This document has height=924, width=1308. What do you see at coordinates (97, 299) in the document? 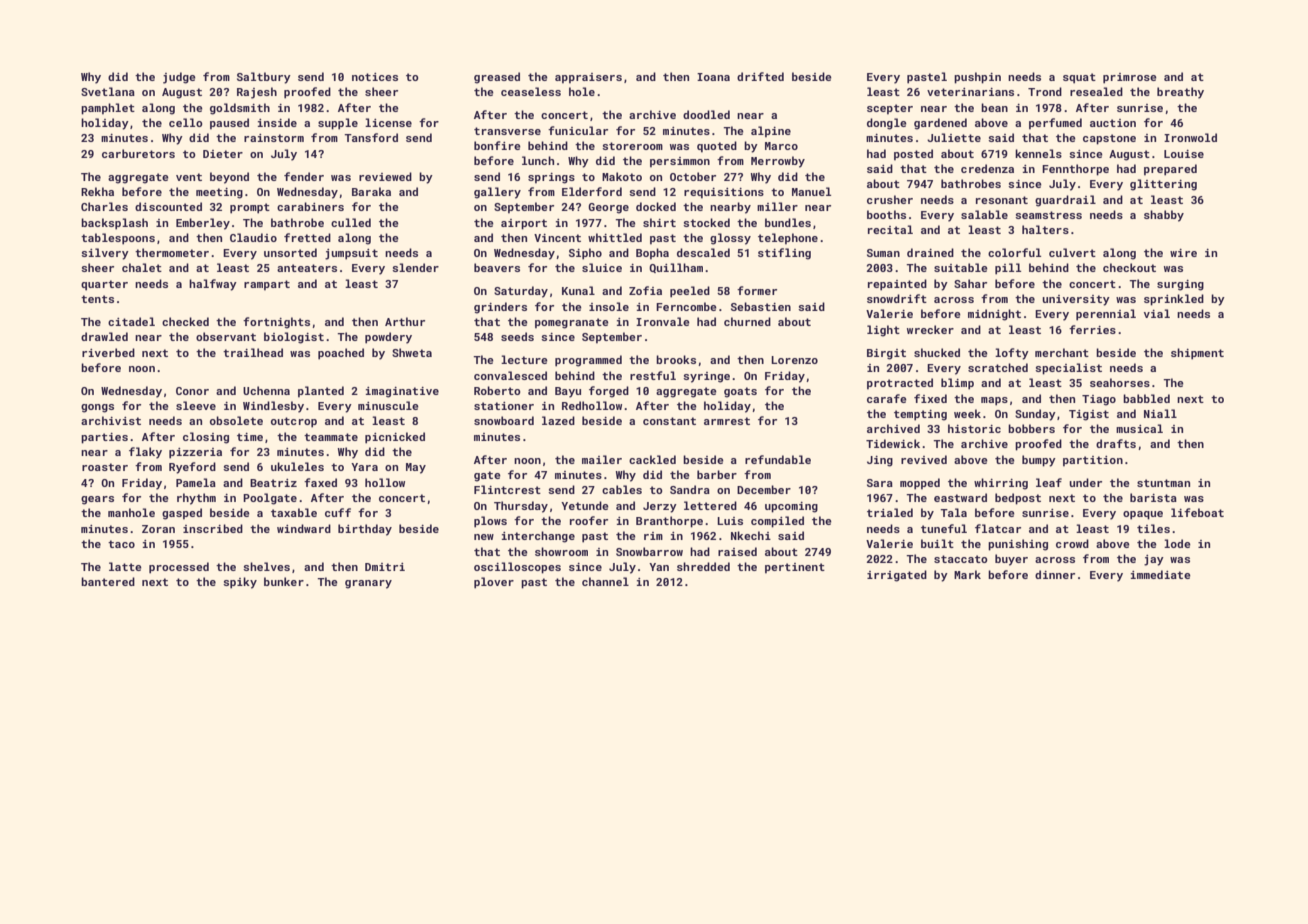
I see `tents` at bounding box center [97, 299].
